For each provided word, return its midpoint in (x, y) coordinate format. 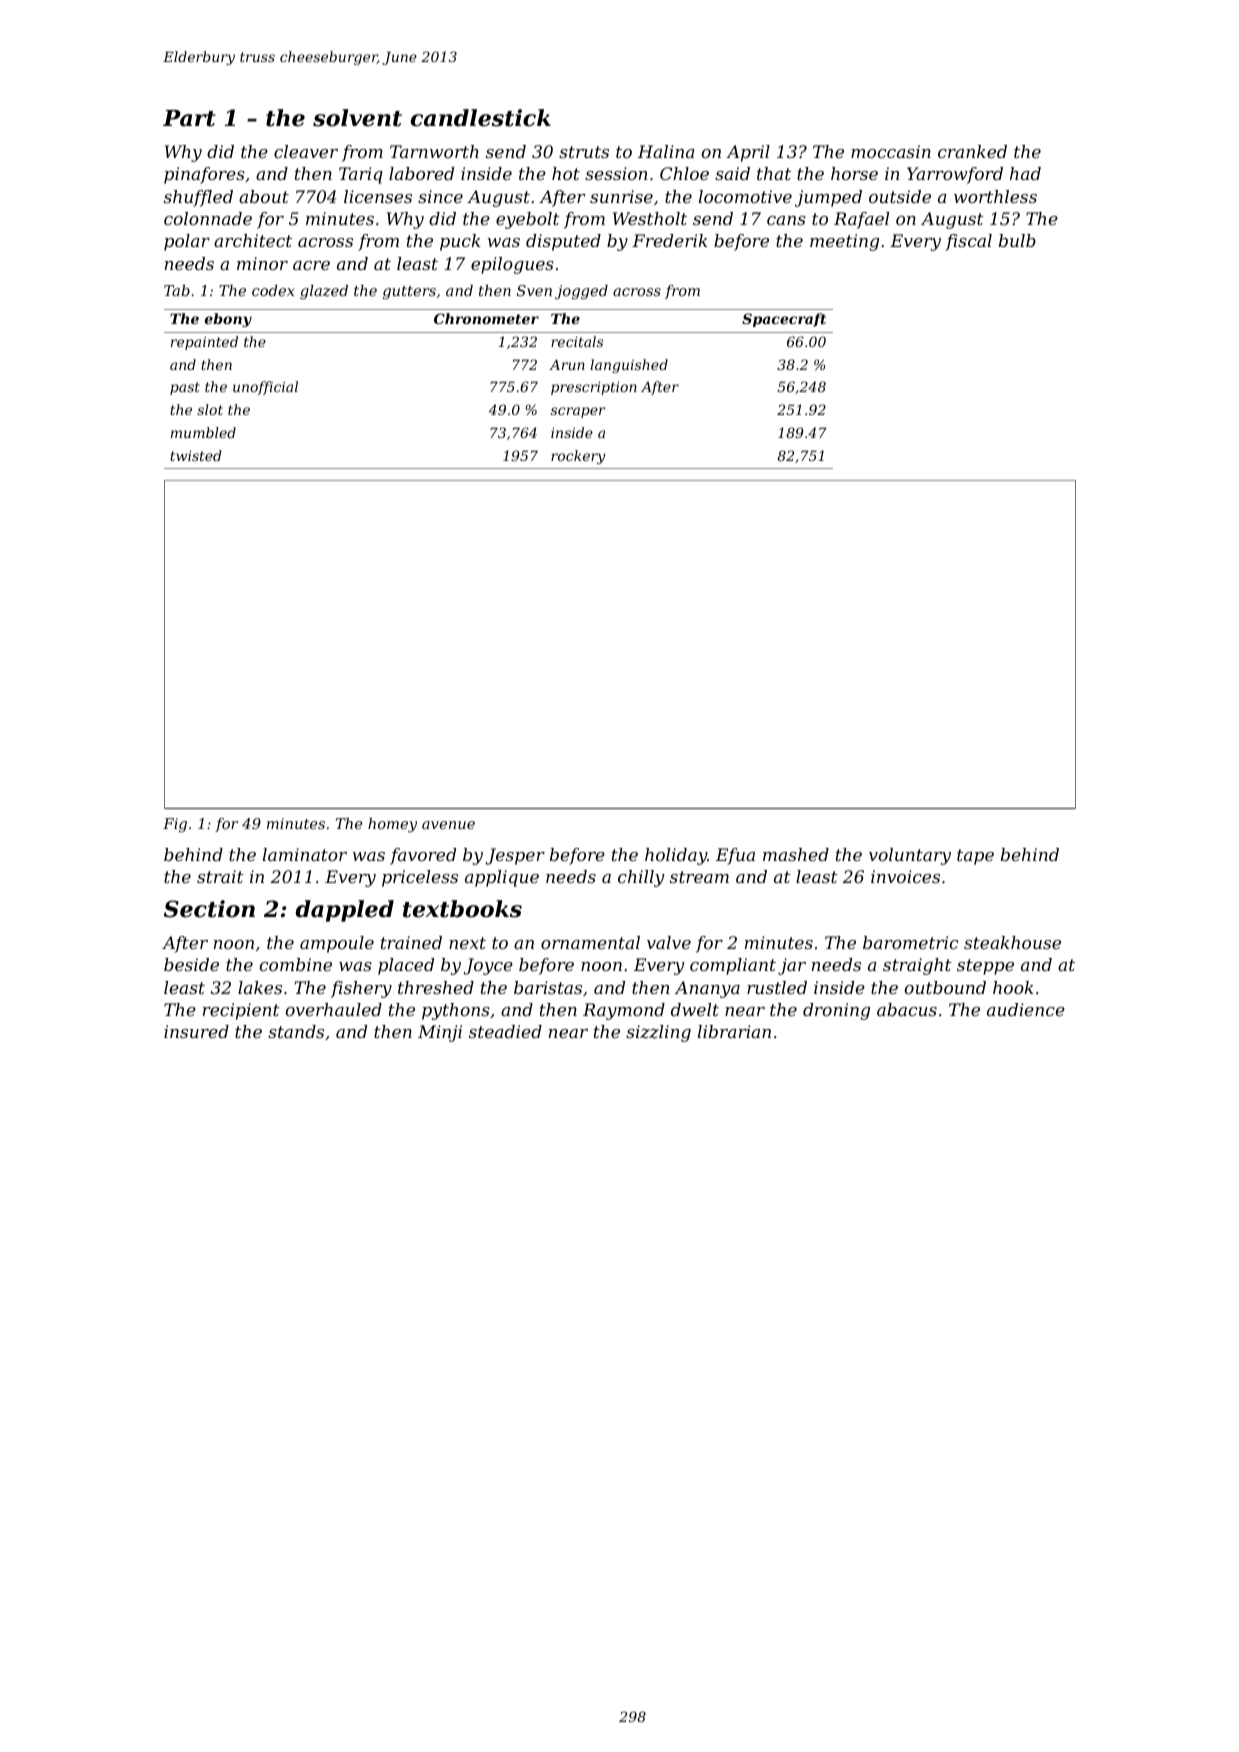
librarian (734, 1031)
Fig (175, 825)
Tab (177, 290)
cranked (972, 151)
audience (1026, 1009)
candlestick (481, 118)
